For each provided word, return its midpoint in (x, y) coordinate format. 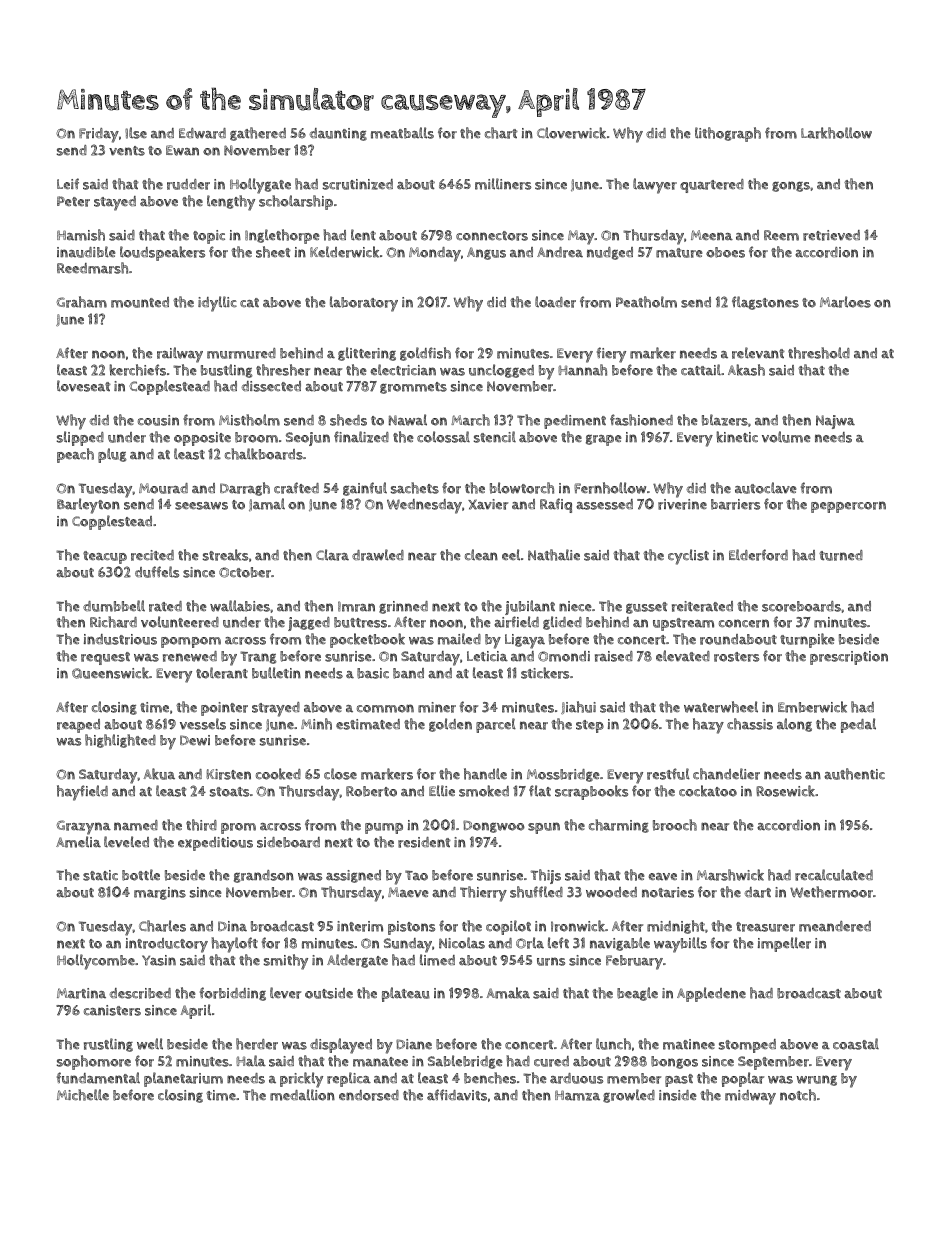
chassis (750, 724)
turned (841, 555)
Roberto (371, 791)
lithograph (728, 134)
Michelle (83, 1095)
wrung (817, 1080)
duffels (157, 572)
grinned (403, 607)
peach (75, 455)
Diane (414, 1044)
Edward (202, 133)
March (470, 420)
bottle (141, 875)
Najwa (835, 422)
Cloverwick (571, 133)
